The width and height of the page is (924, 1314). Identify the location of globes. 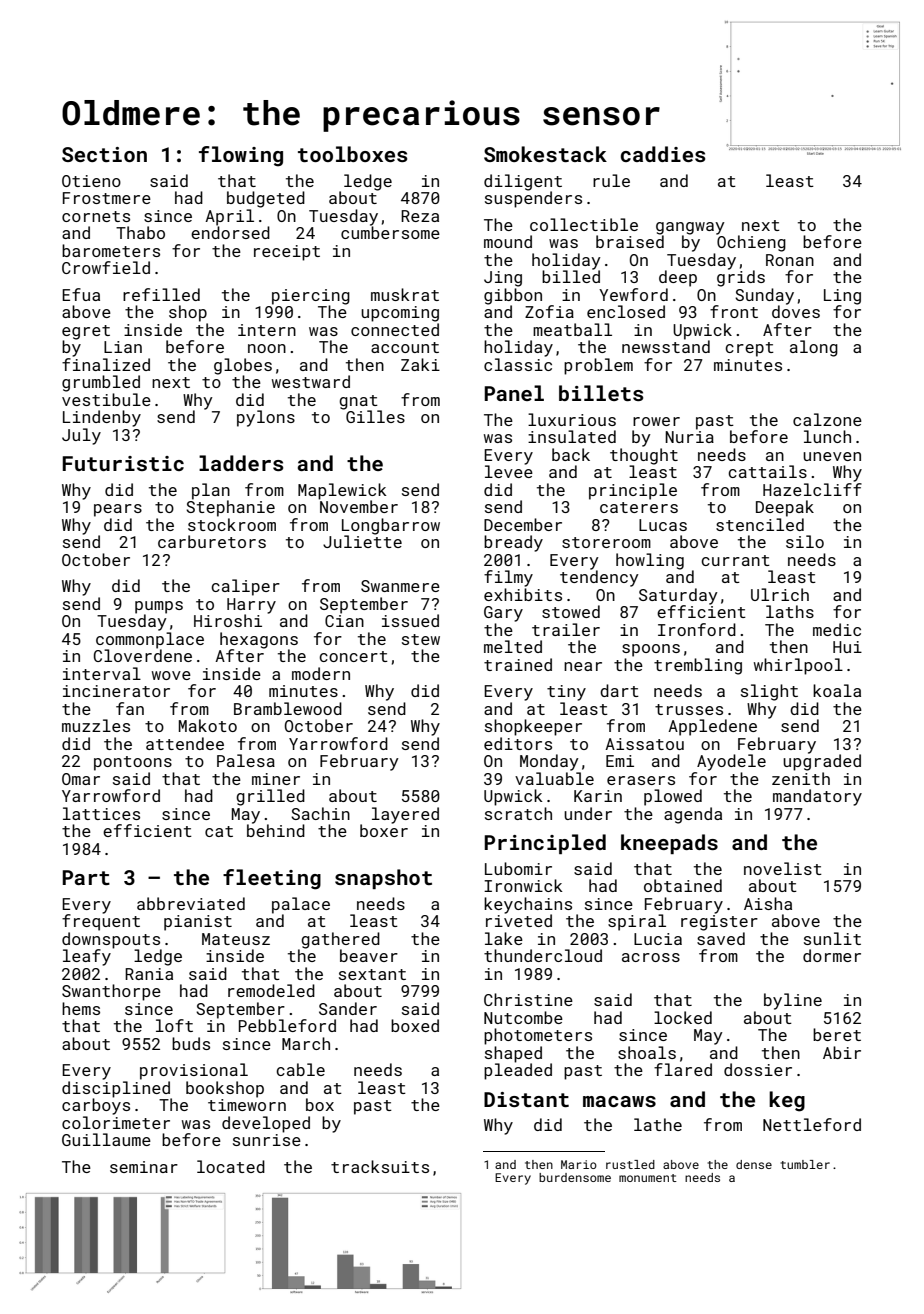
(243, 366).
